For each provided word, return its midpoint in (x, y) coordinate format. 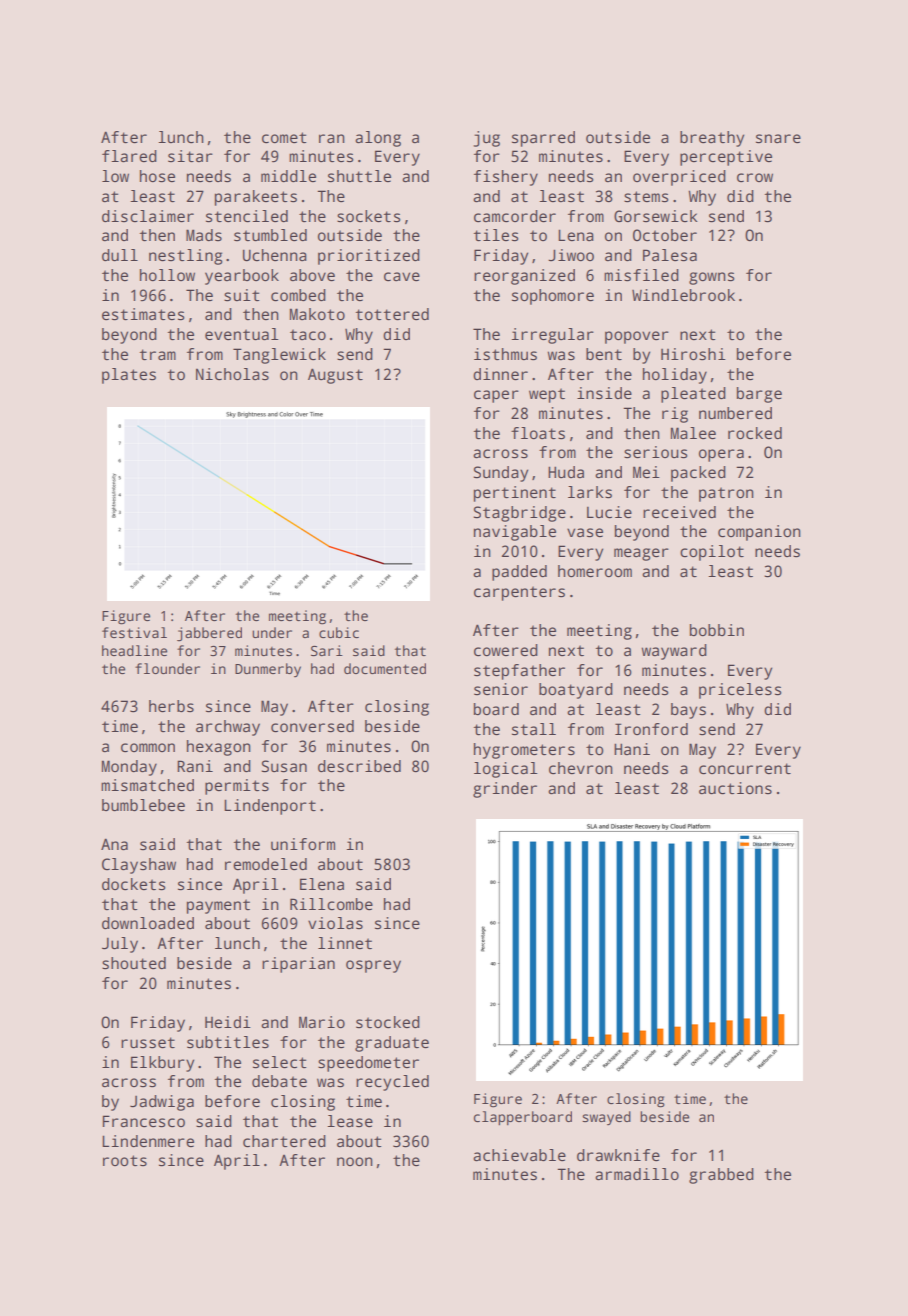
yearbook (242, 277)
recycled (392, 1083)
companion (759, 533)
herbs (171, 706)
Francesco (144, 1121)
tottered (392, 314)
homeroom (595, 571)
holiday (675, 376)
